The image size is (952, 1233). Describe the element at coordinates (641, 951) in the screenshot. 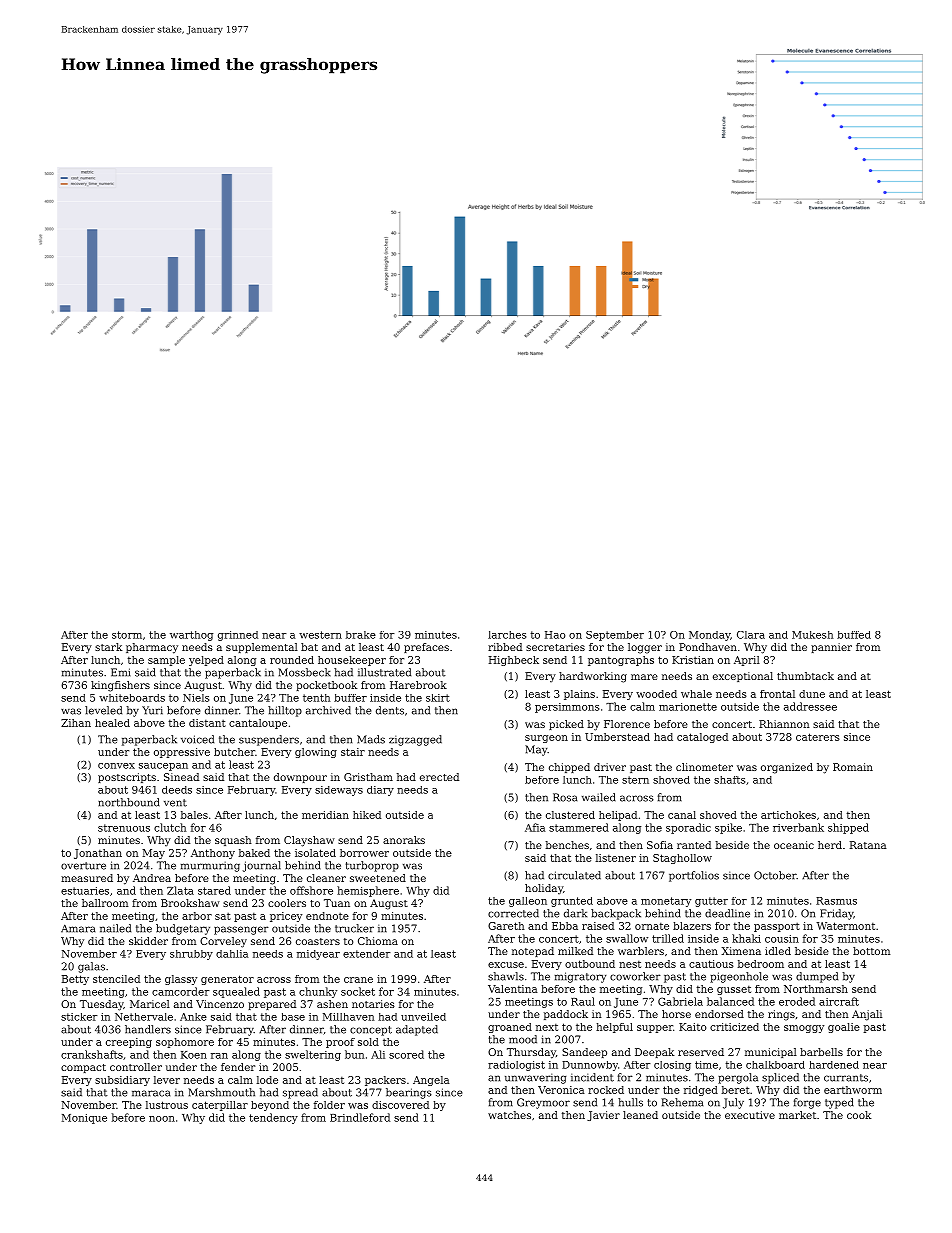

I see `warblers` at that location.
